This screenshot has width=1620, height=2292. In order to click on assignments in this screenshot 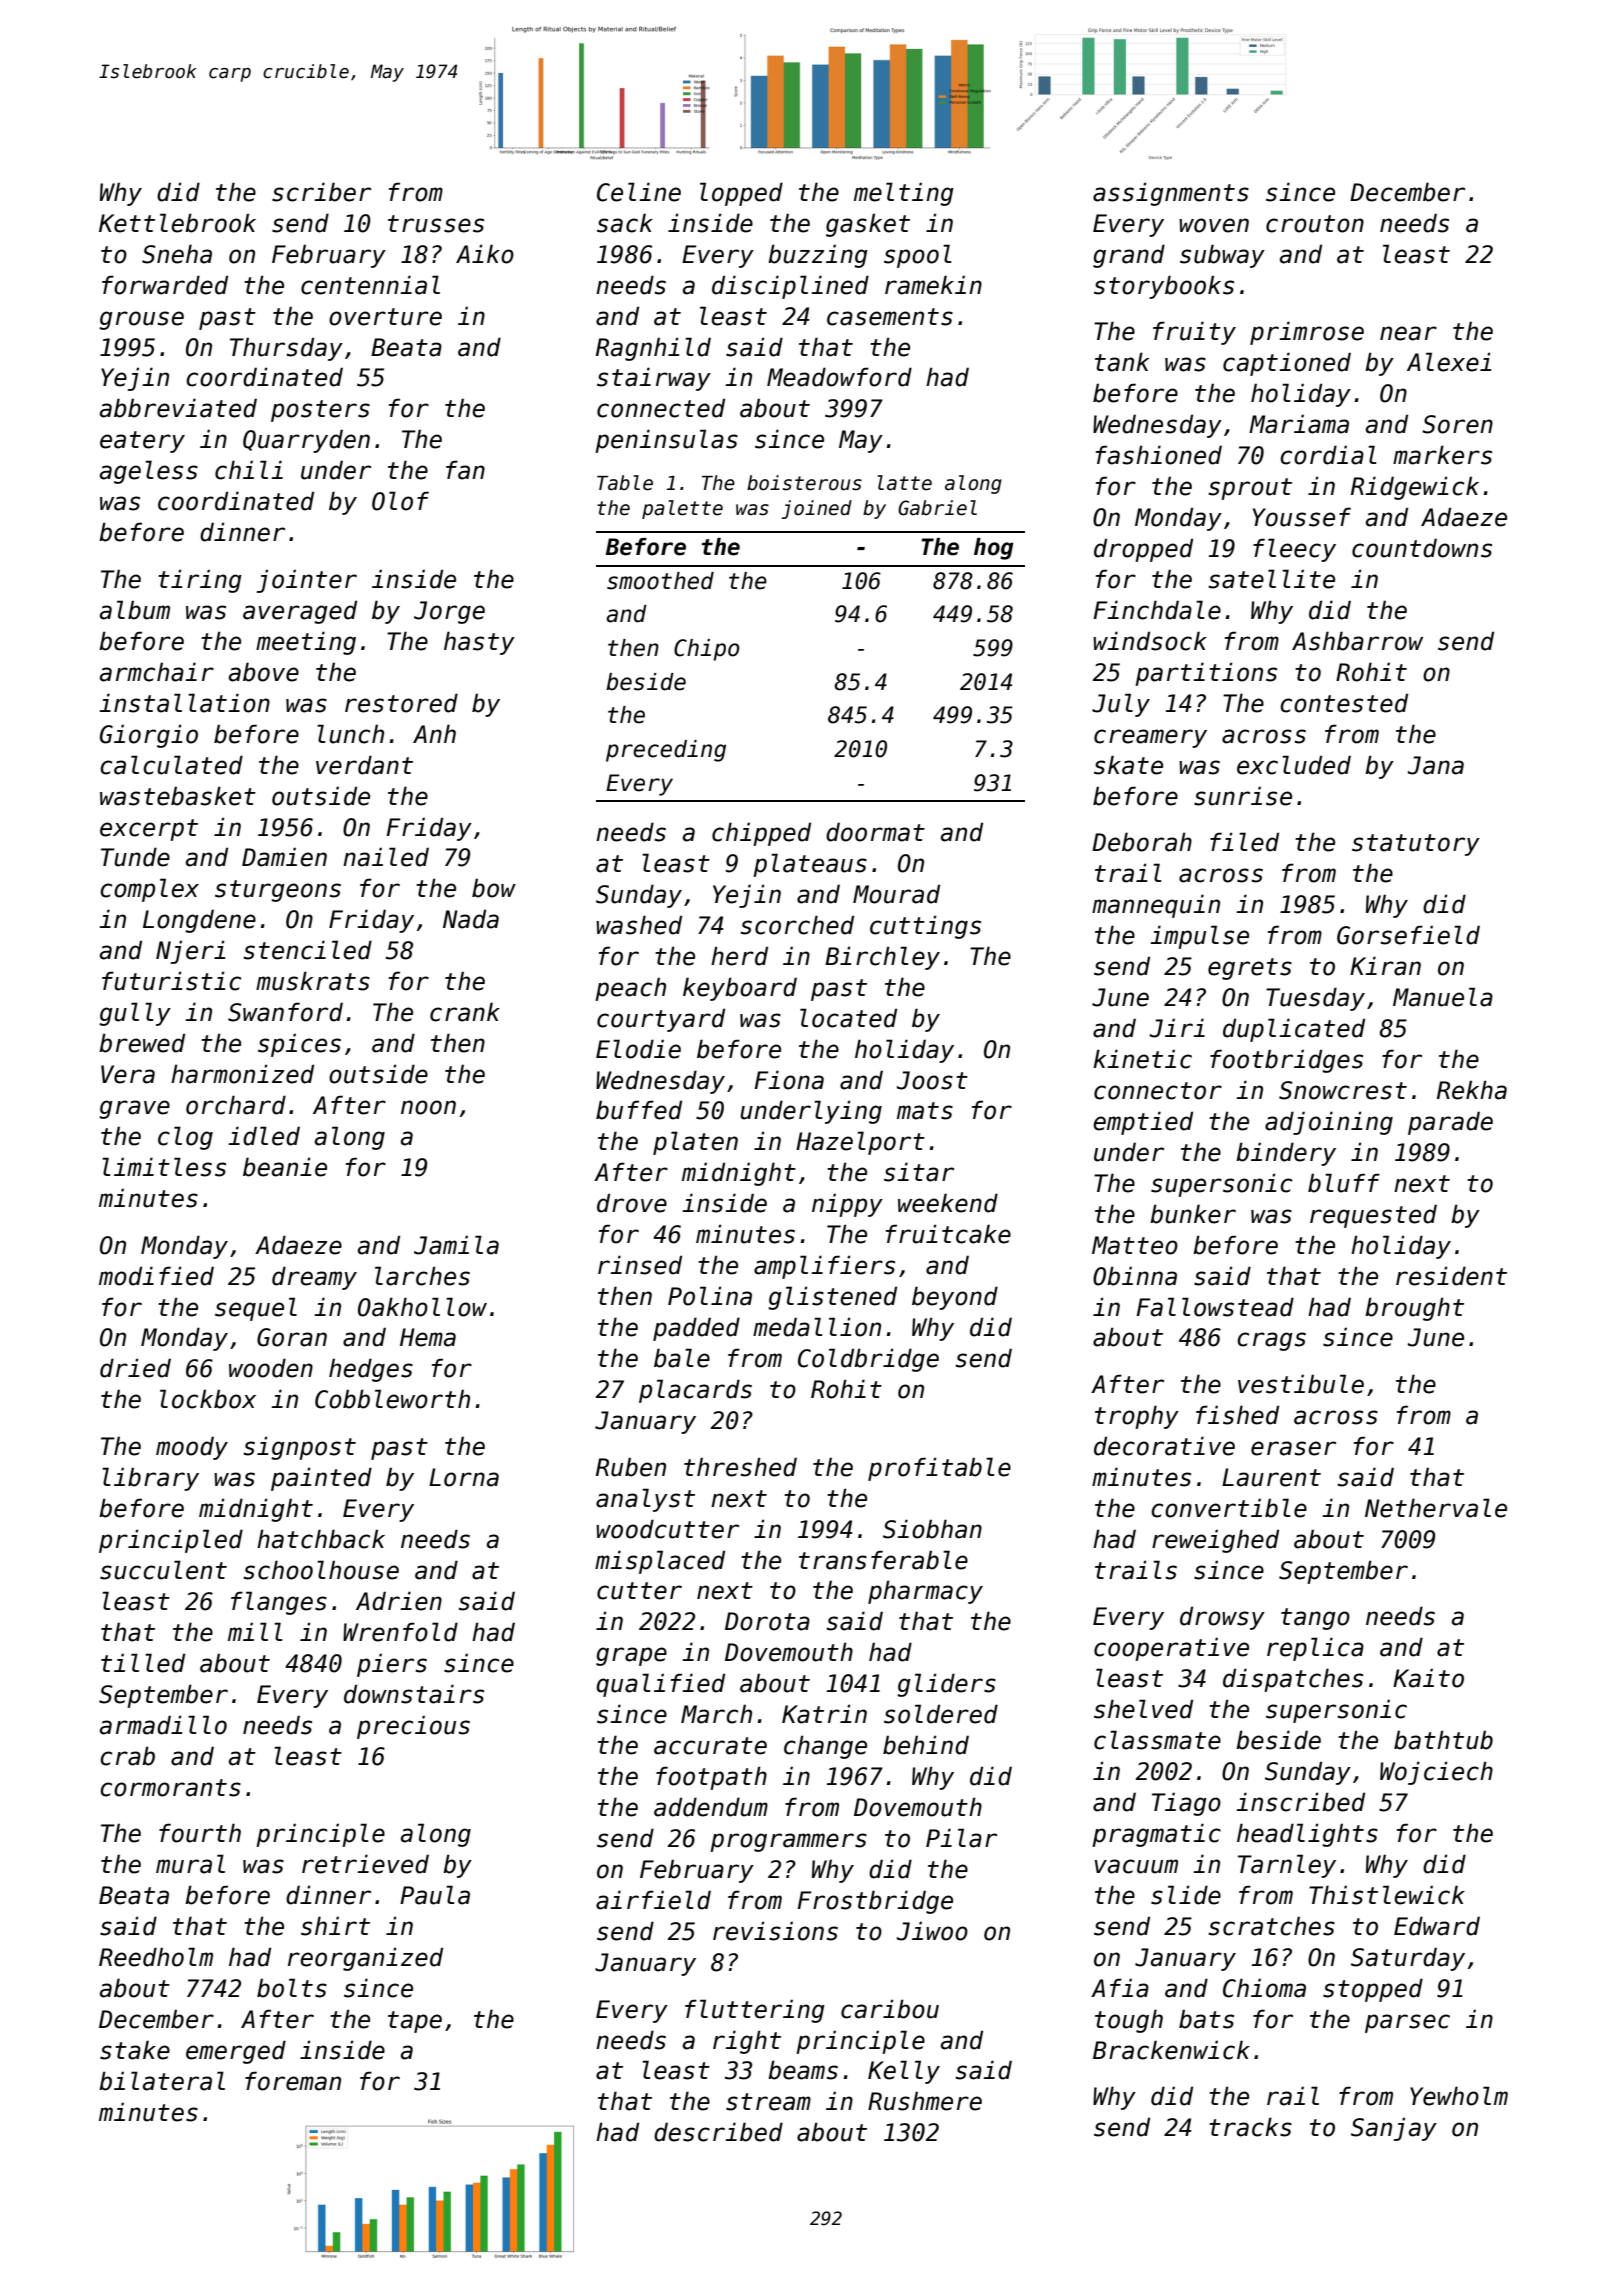, I will do `click(1171, 194)`.
